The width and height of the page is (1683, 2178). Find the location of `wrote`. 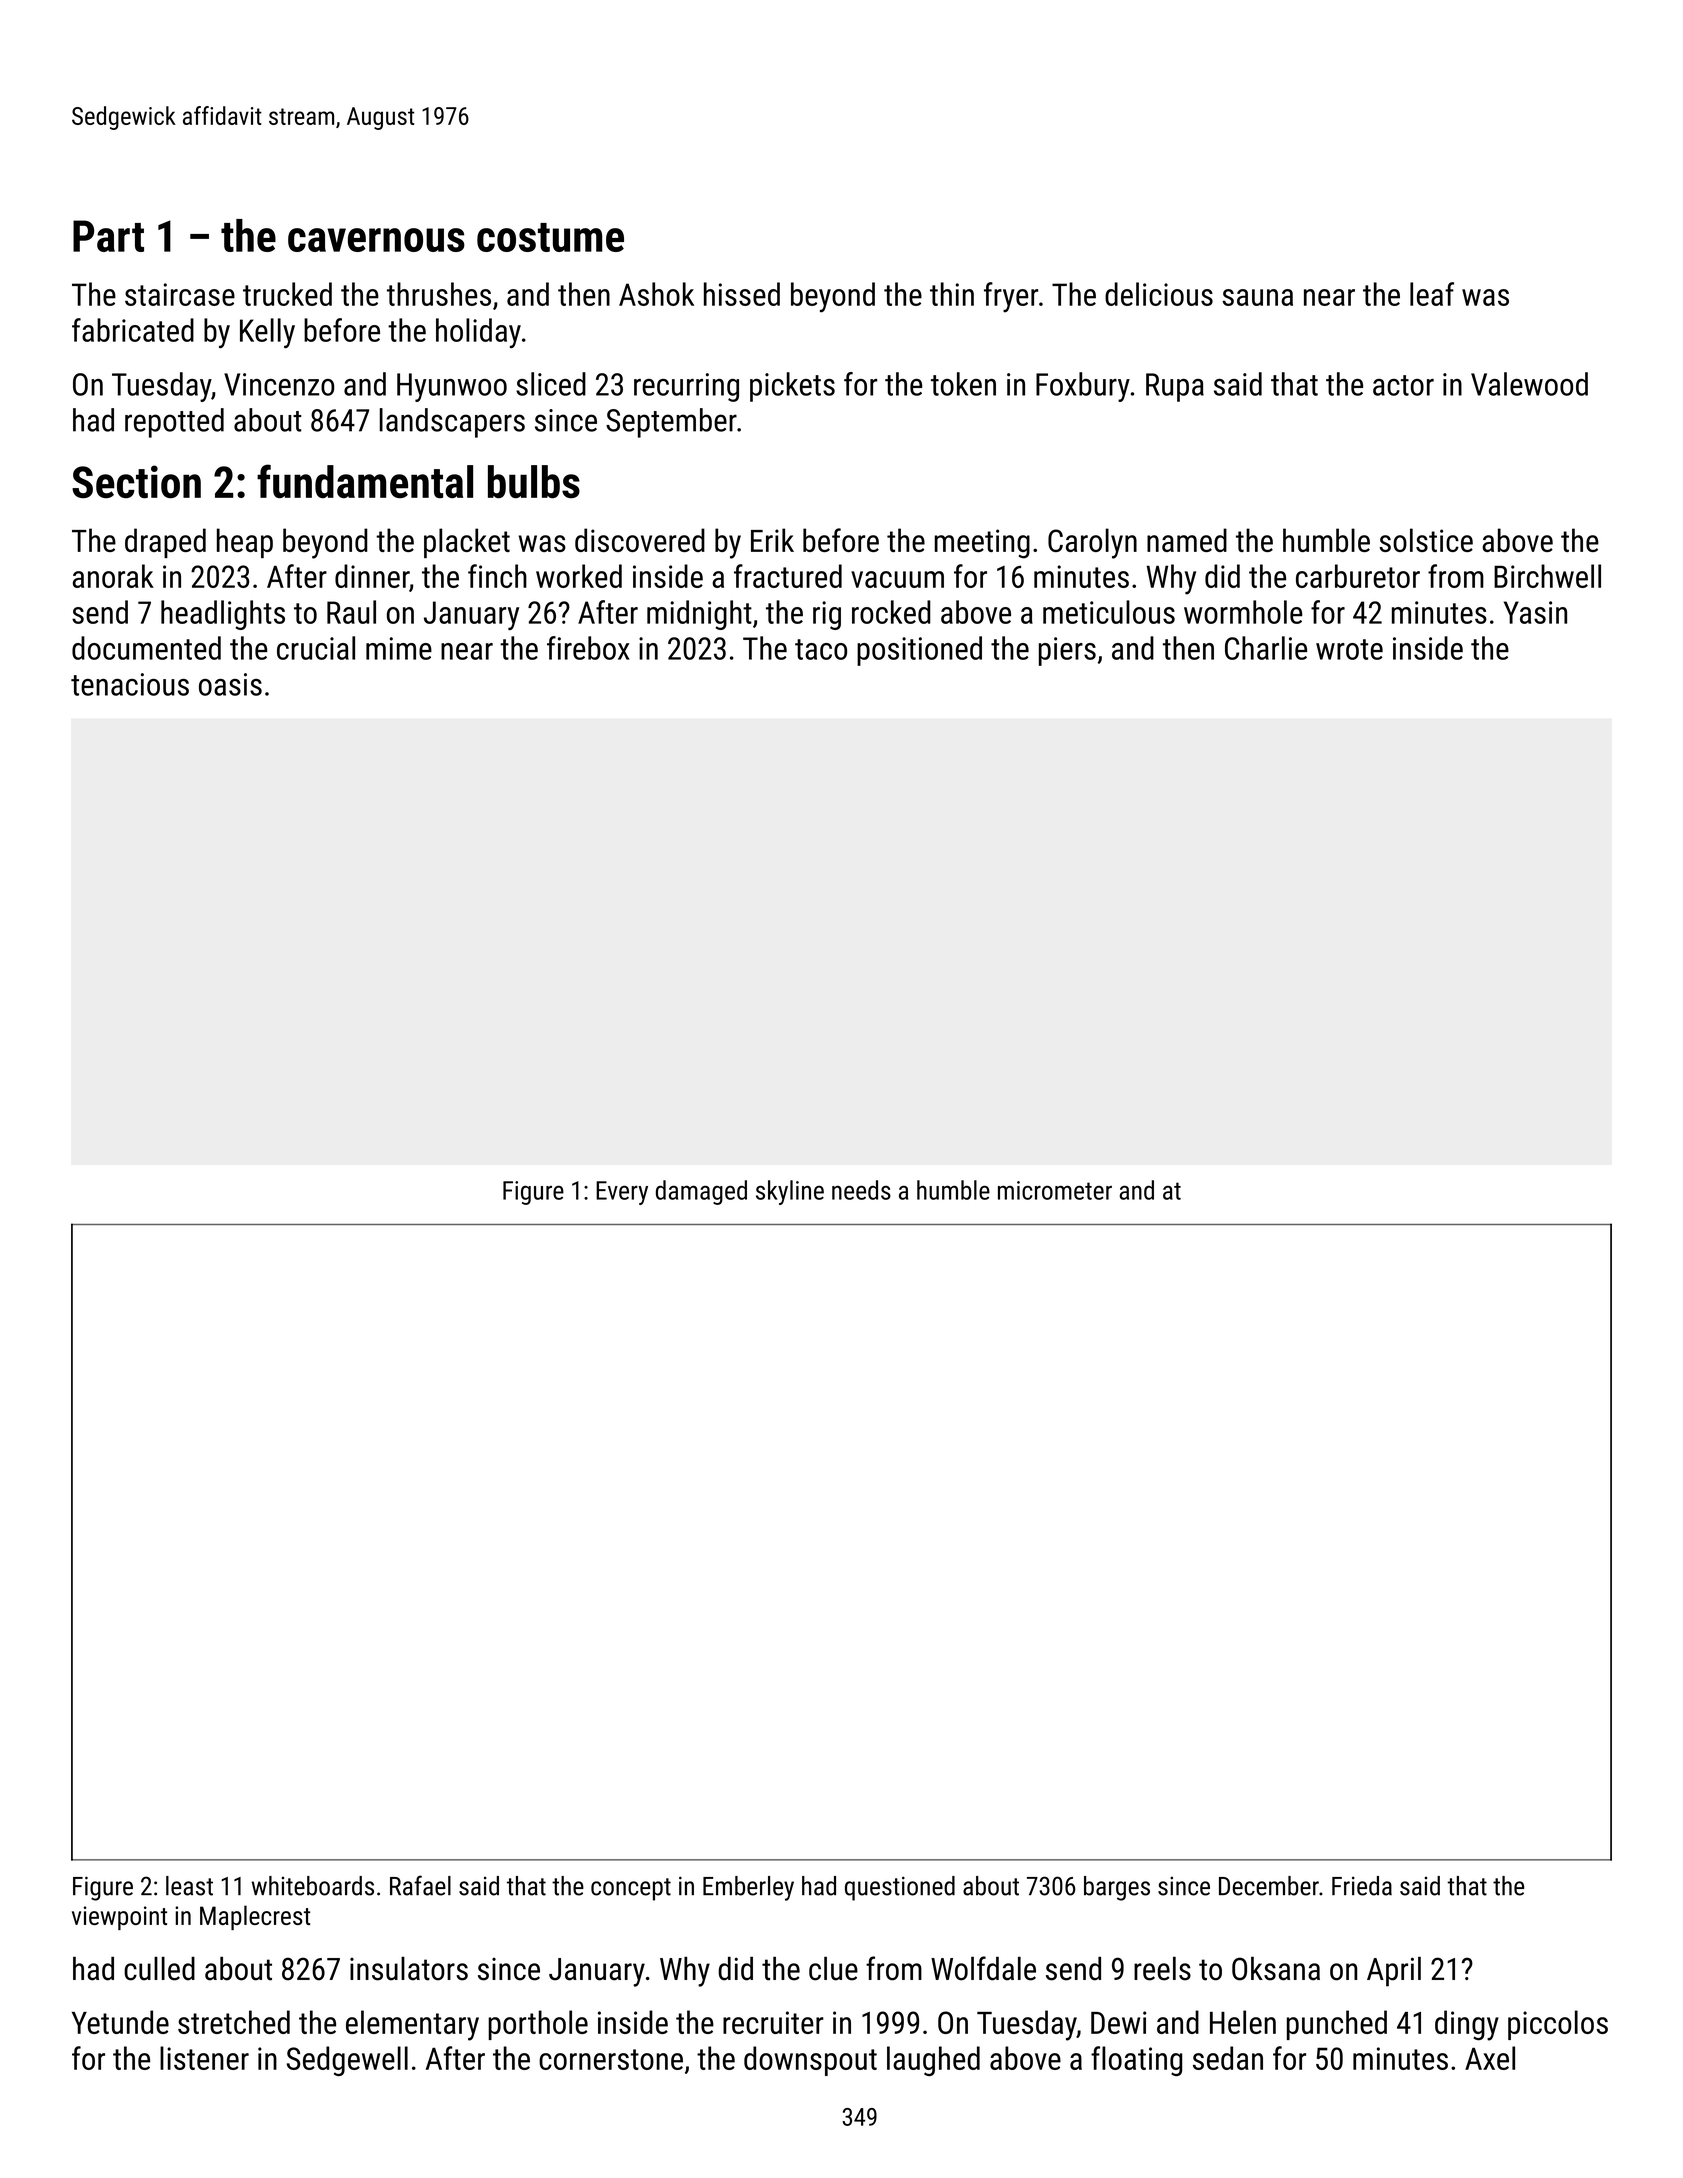

wrote is located at coordinates (1349, 649).
